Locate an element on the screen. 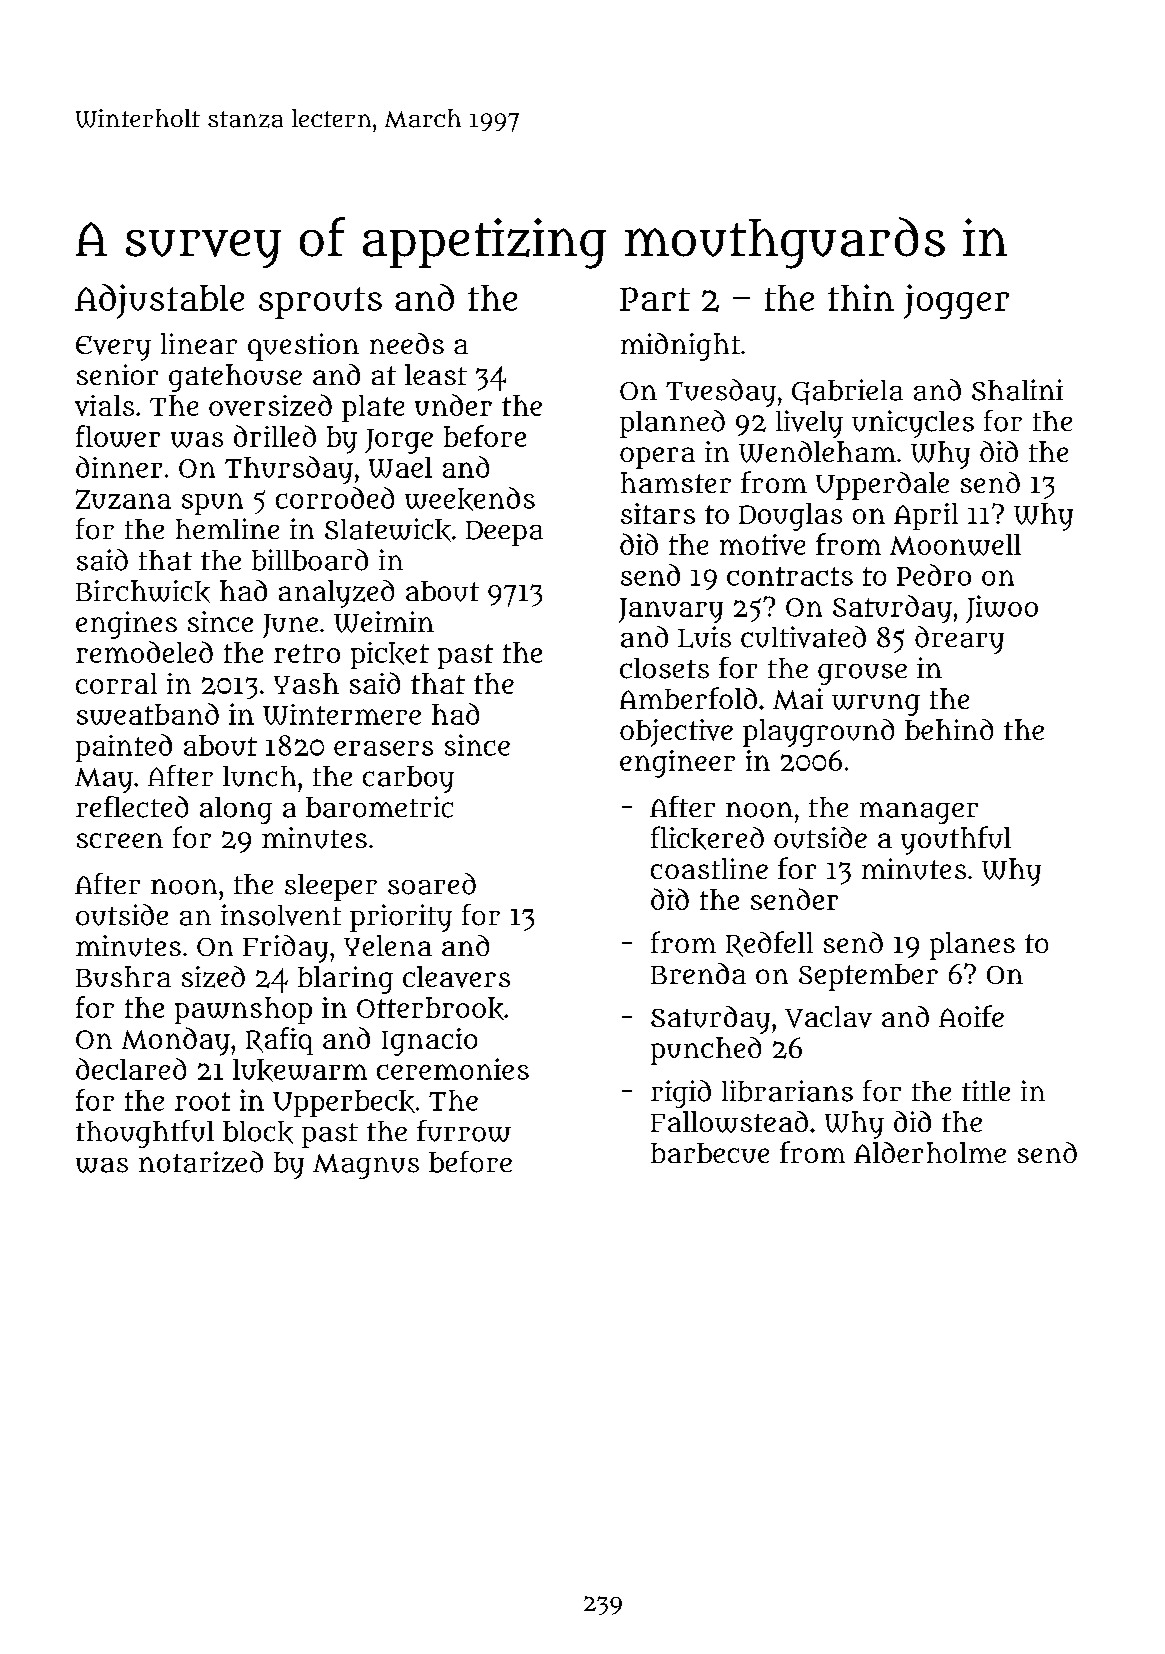 The image size is (1165, 1654). soared is located at coordinates (432, 884).
